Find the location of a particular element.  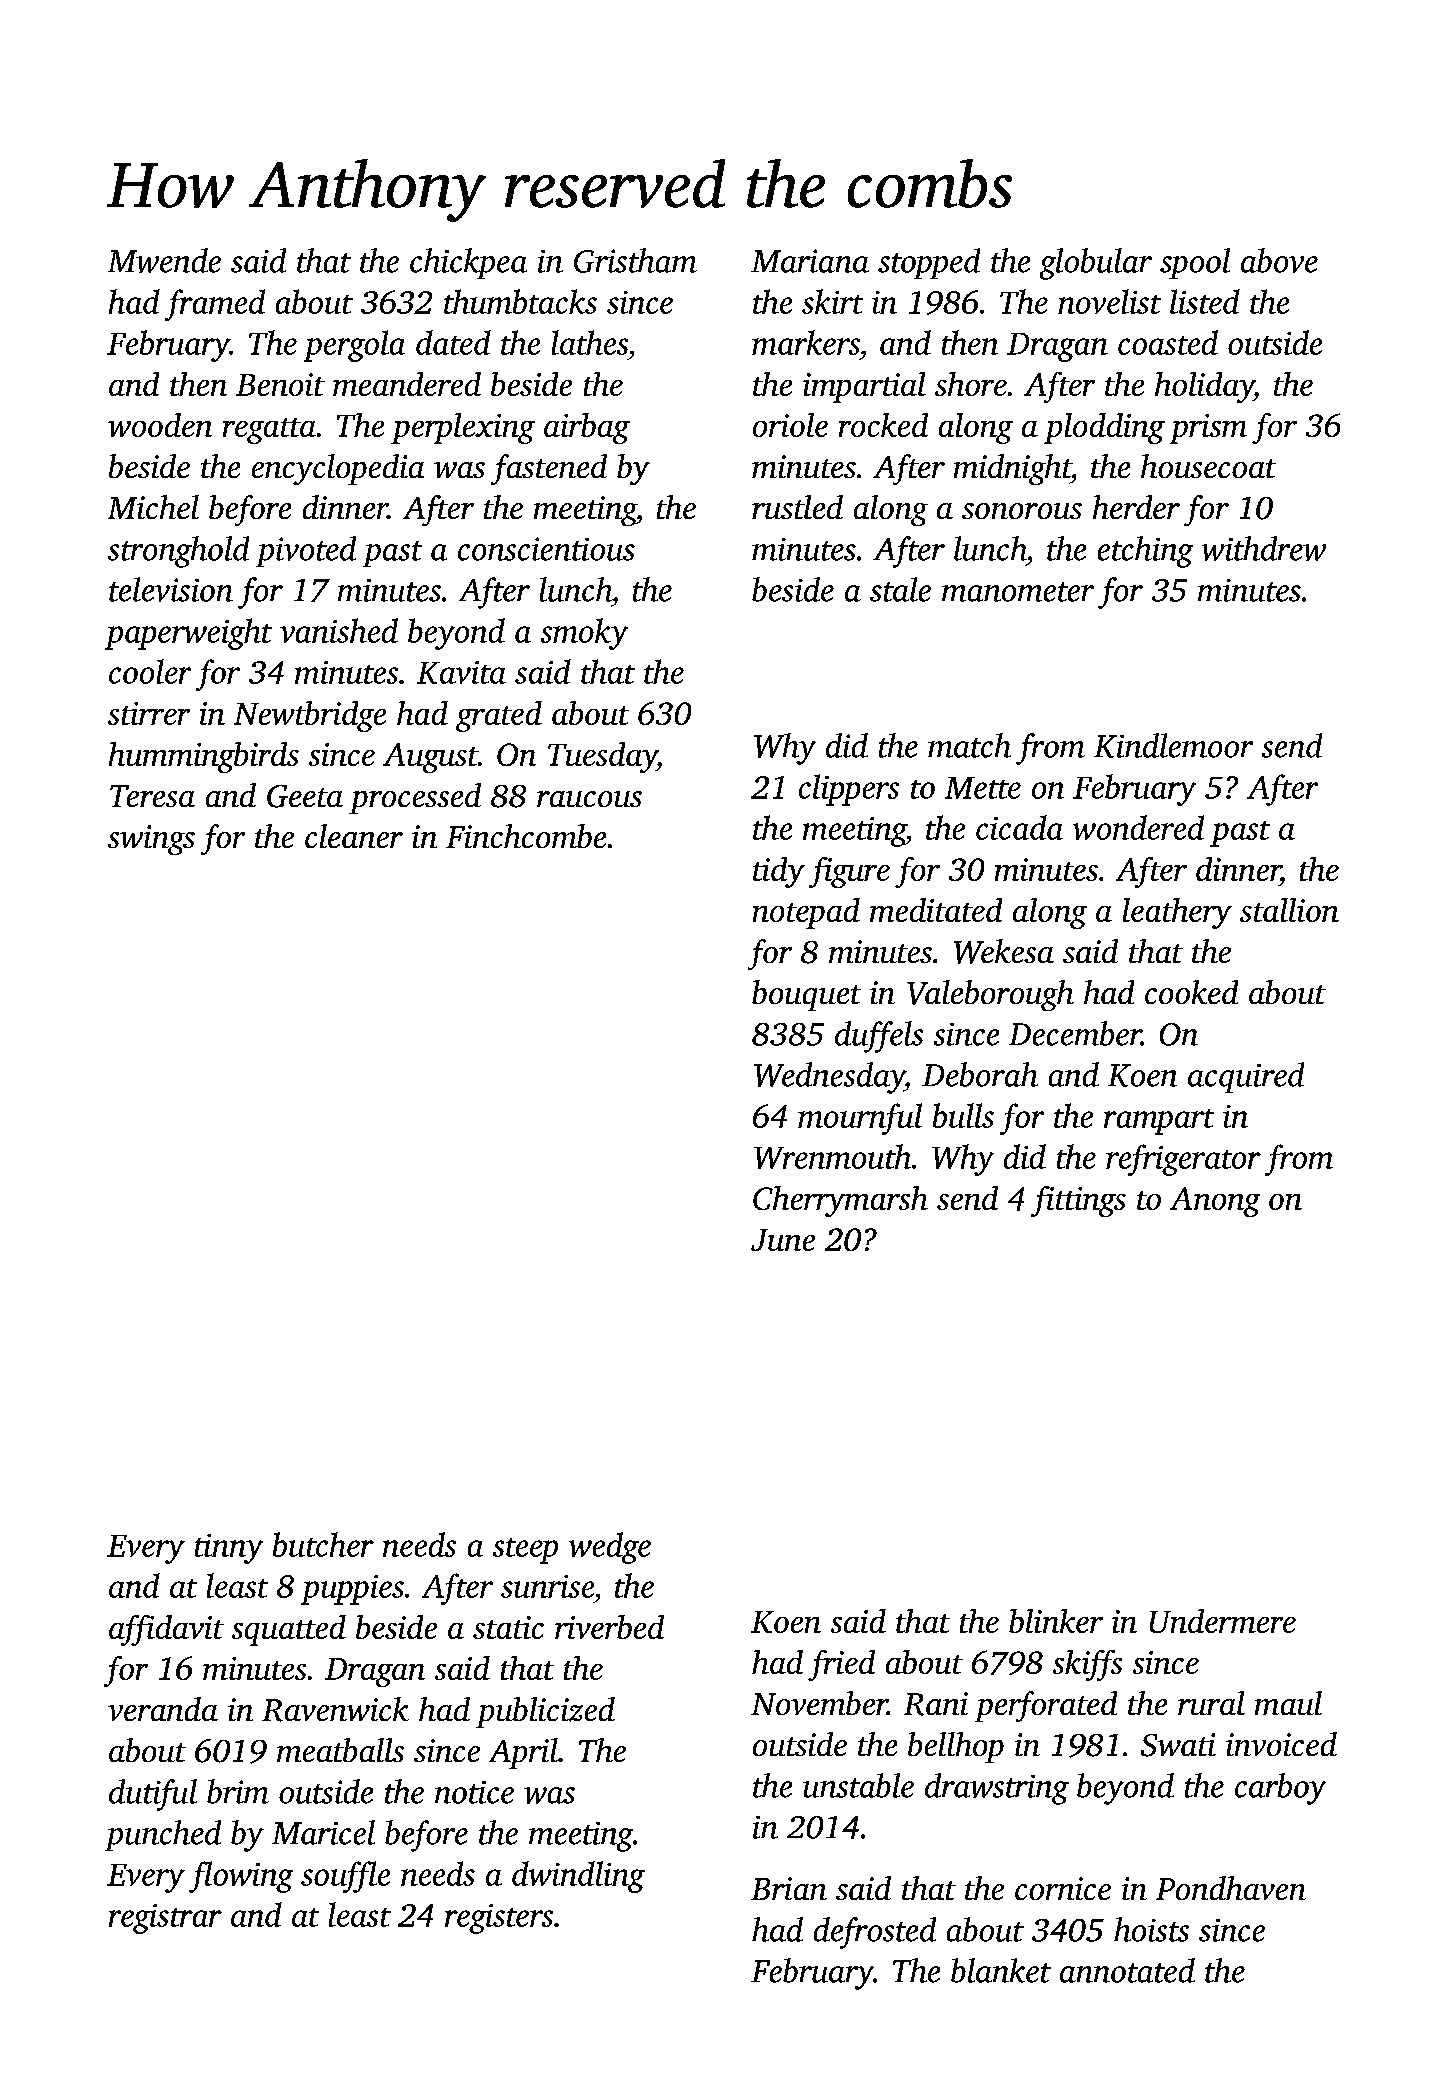

framed is located at coordinates (215, 305).
